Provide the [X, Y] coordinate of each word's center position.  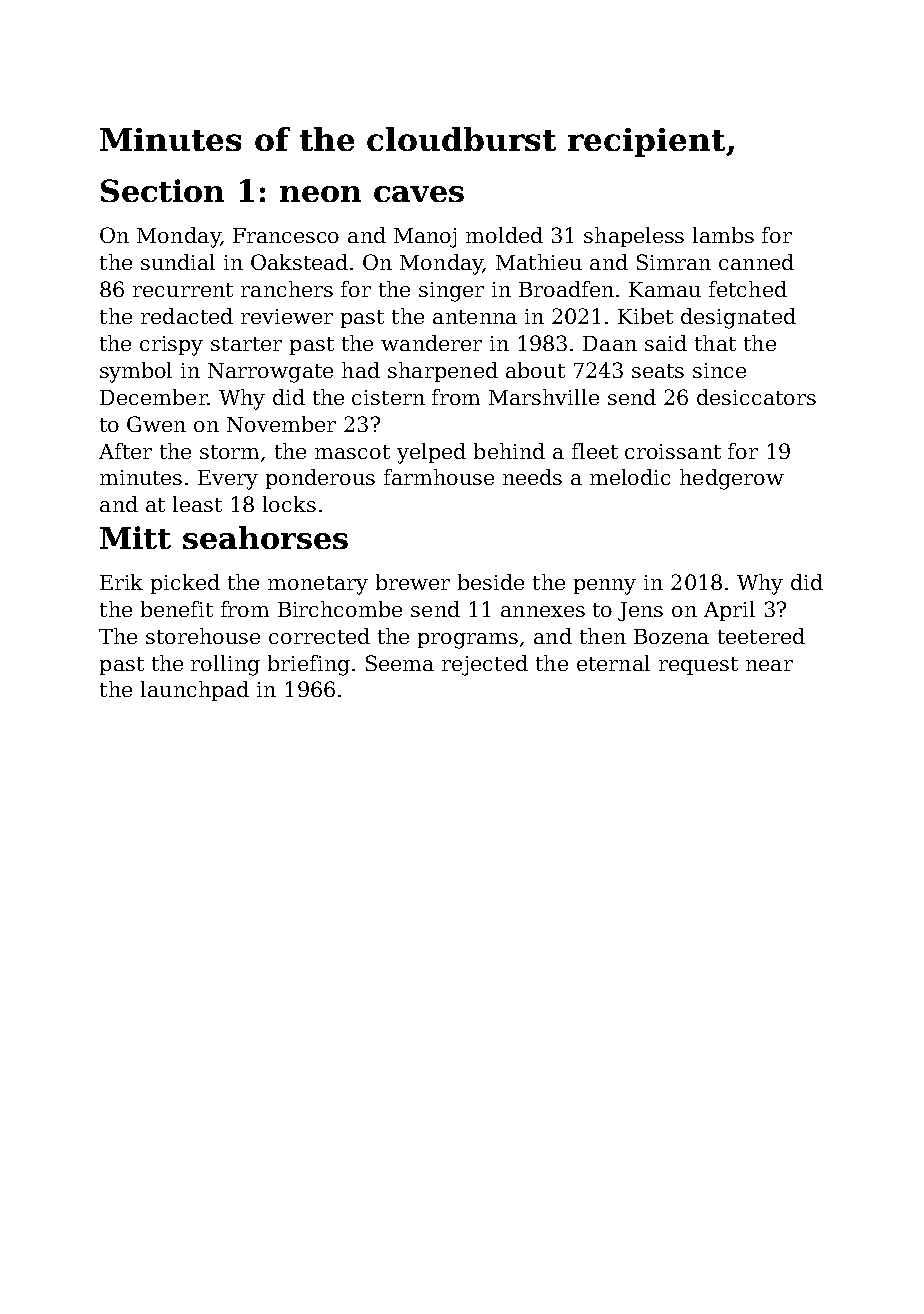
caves [419, 194]
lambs [723, 235]
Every [228, 480]
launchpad [195, 691]
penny [605, 587]
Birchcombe [340, 609]
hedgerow [732, 479]
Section [162, 190]
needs [532, 477]
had [361, 370]
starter [246, 344]
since [719, 370]
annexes [543, 611]
